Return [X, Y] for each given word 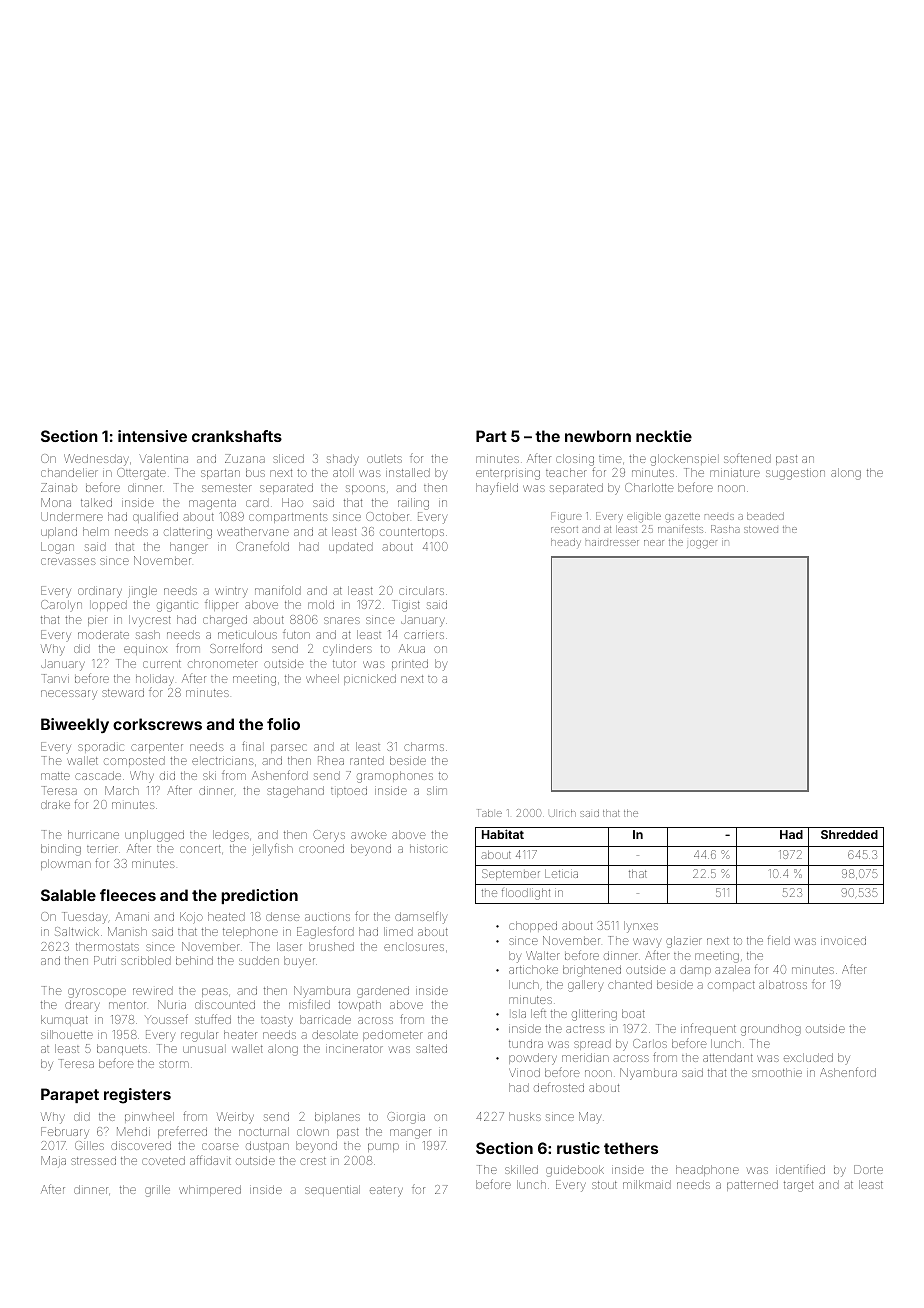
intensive [152, 436]
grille [157, 1191]
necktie [664, 436]
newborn [598, 436]
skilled [521, 1169]
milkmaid [647, 1184]
